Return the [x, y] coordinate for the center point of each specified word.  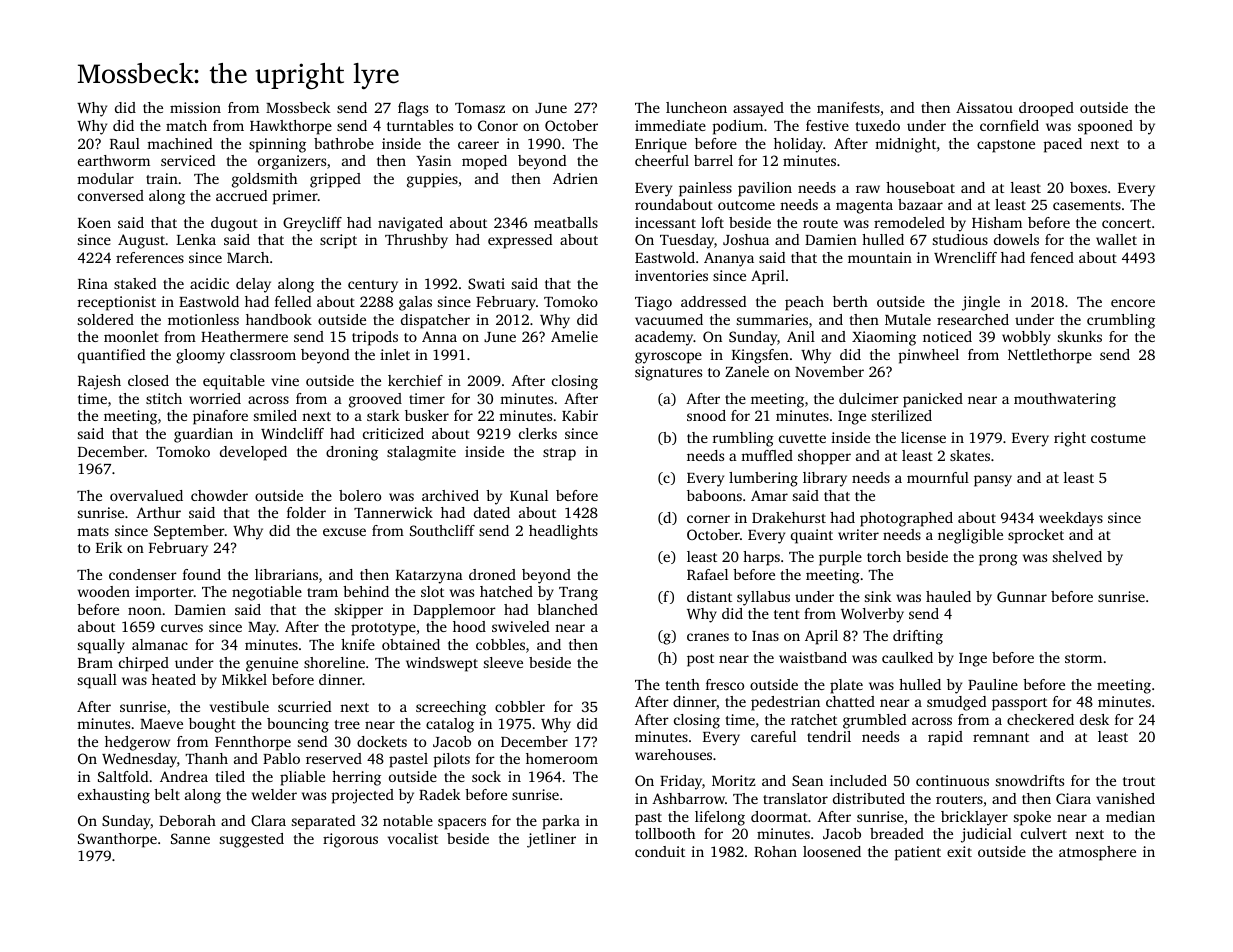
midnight [905, 145]
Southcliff [442, 530]
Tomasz [480, 108]
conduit [660, 851]
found [202, 574]
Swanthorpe [117, 840]
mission [195, 107]
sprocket [1036, 536]
